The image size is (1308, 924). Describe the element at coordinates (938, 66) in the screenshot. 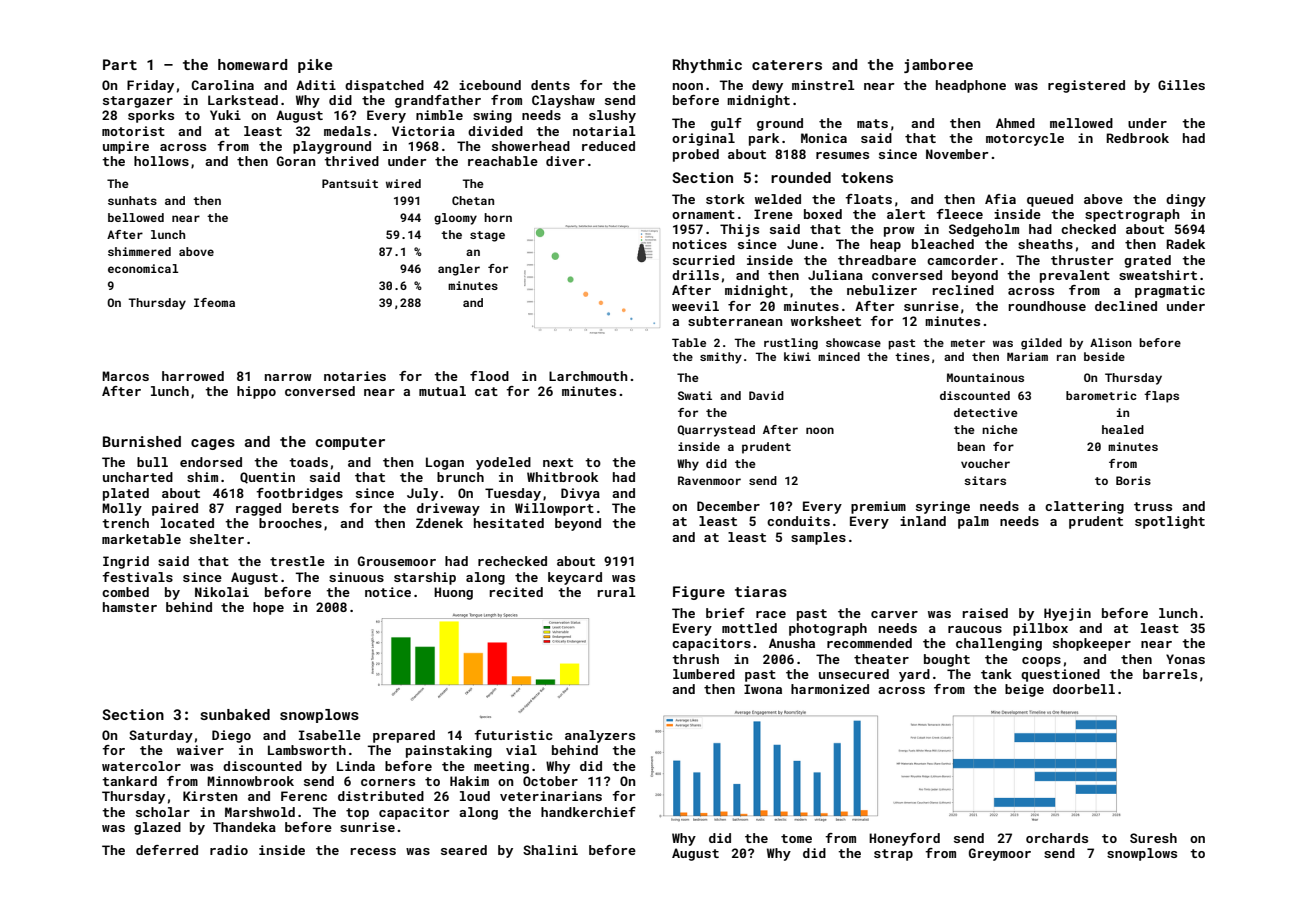

I see `jamboree` at that location.
